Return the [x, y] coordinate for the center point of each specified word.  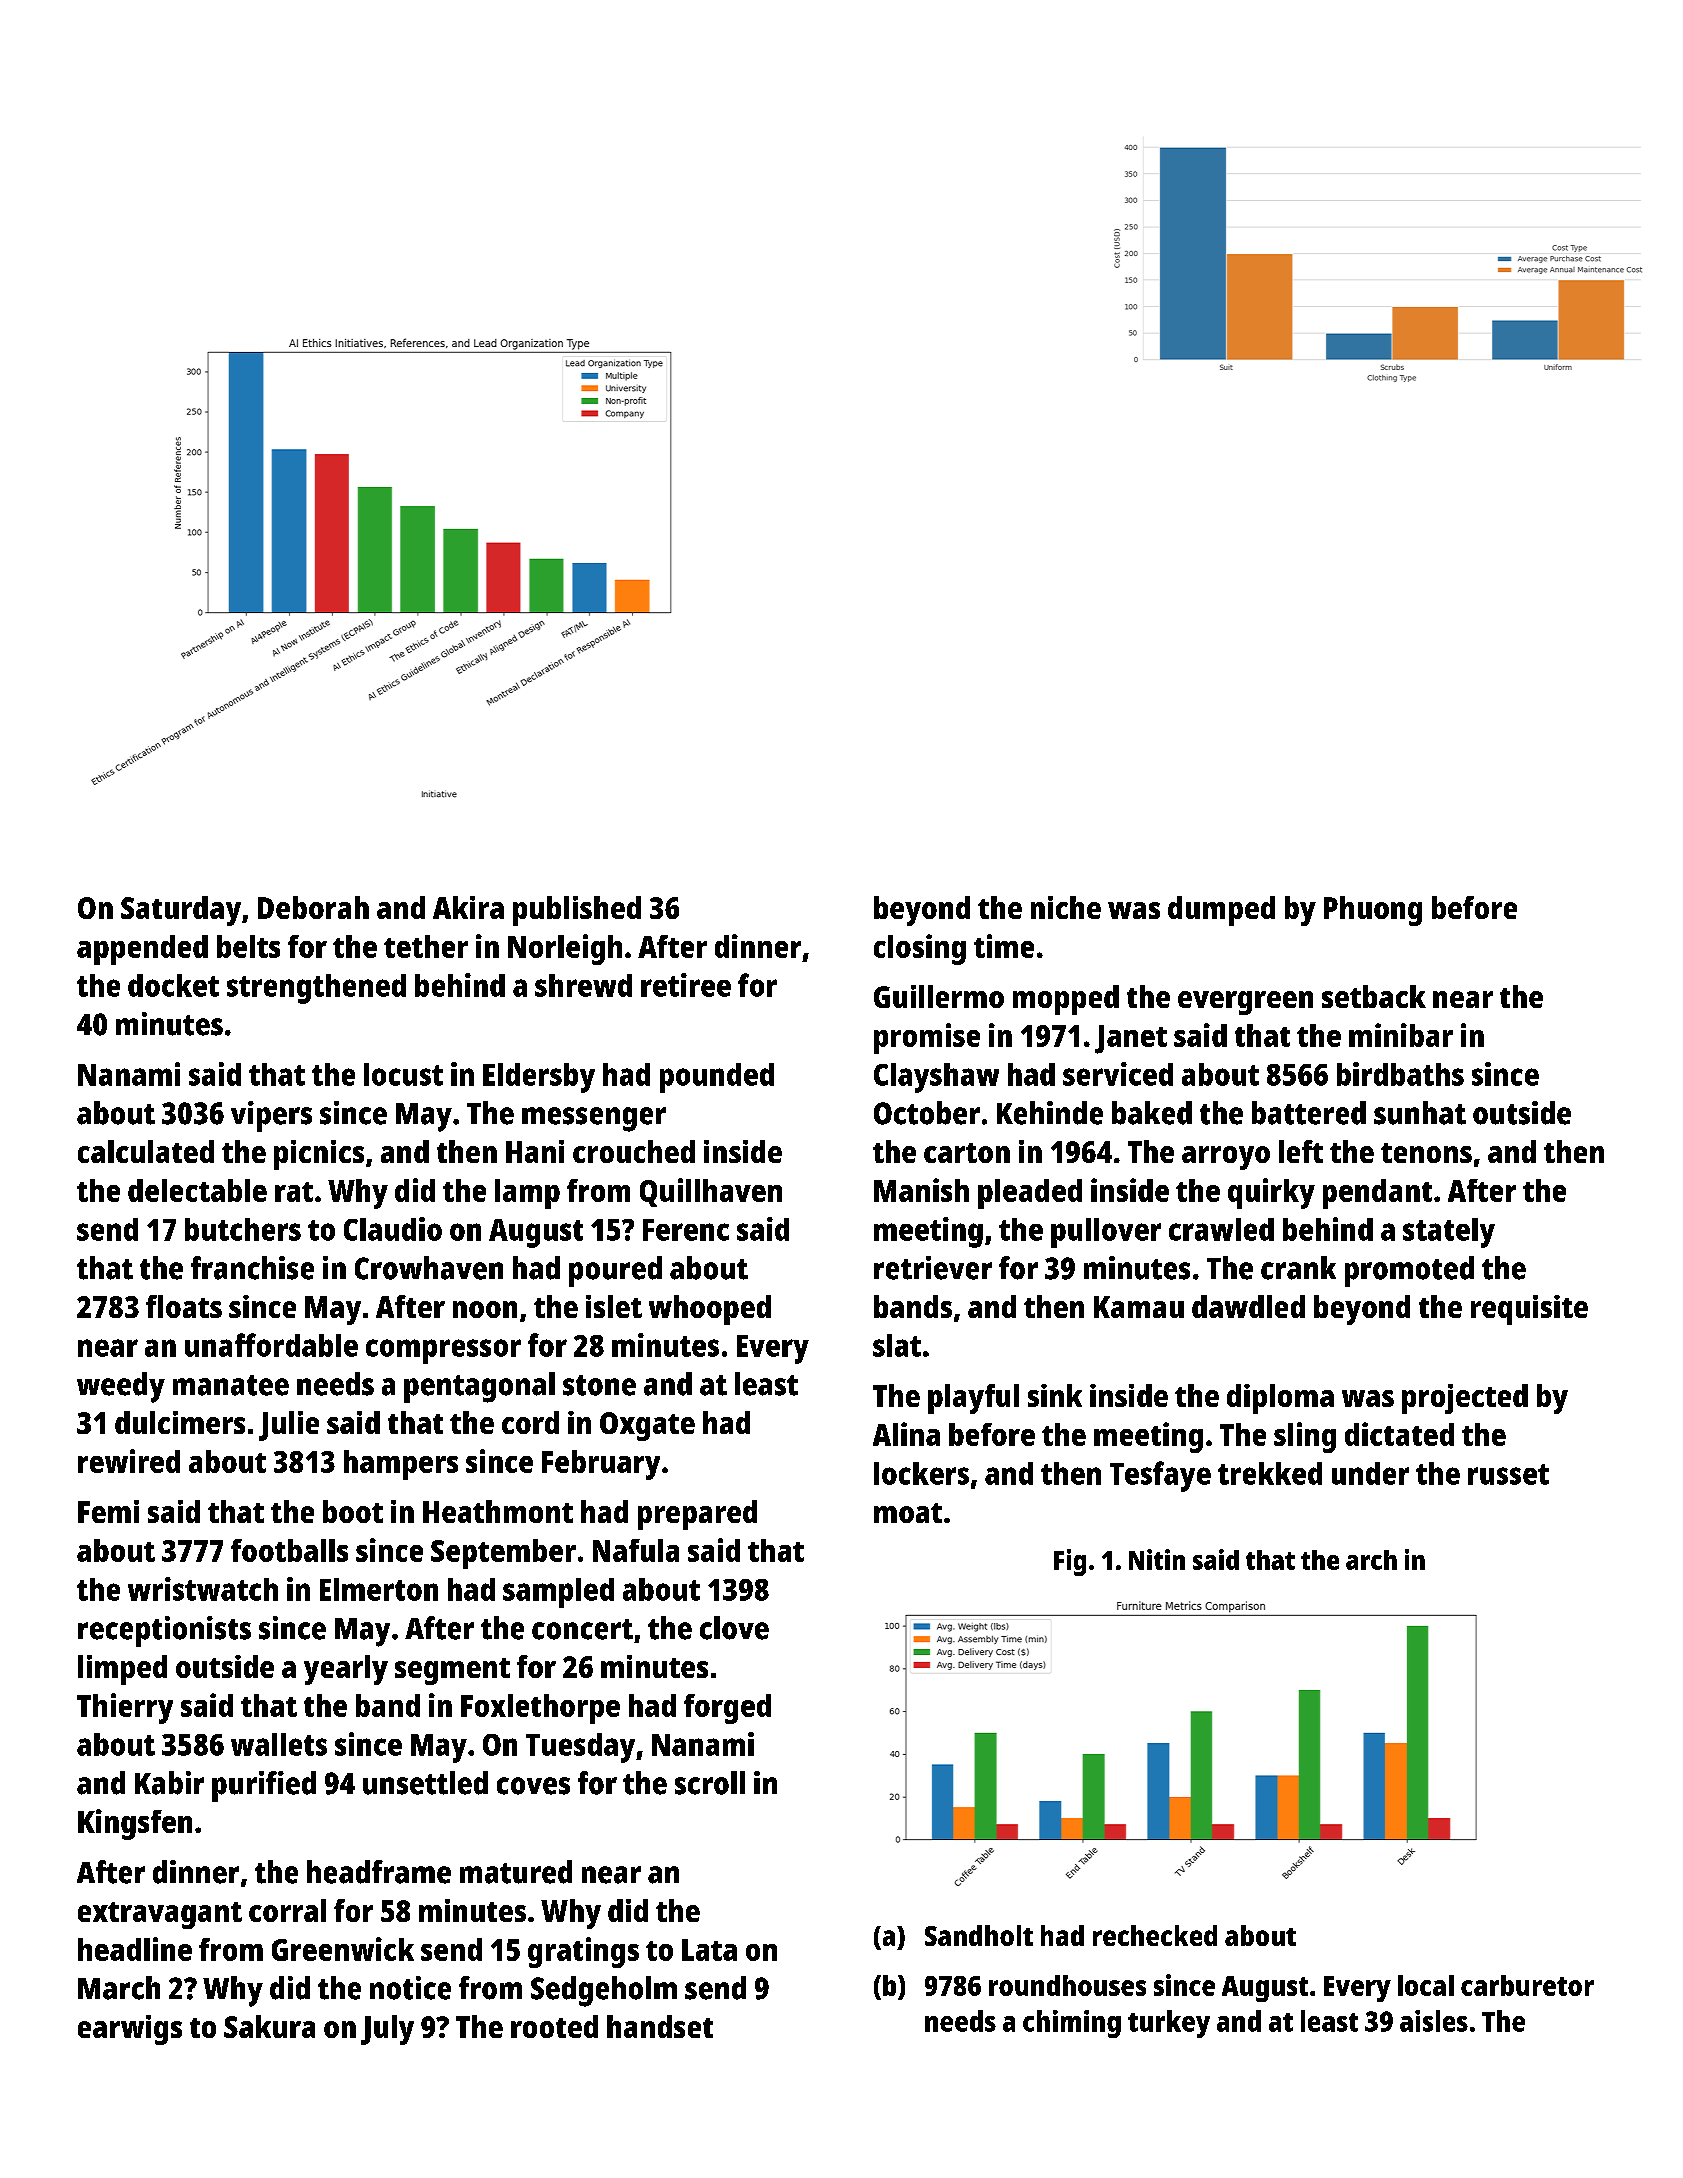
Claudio [393, 1229]
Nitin [1157, 1559]
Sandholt [979, 1935]
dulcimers [180, 1422]
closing [920, 949]
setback [1374, 996]
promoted [1409, 1271]
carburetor [1527, 1985]
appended [142, 950]
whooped [710, 1310]
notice [410, 1988]
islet [614, 1306]
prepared [697, 1515]
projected [1465, 1399]
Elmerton [379, 1589]
